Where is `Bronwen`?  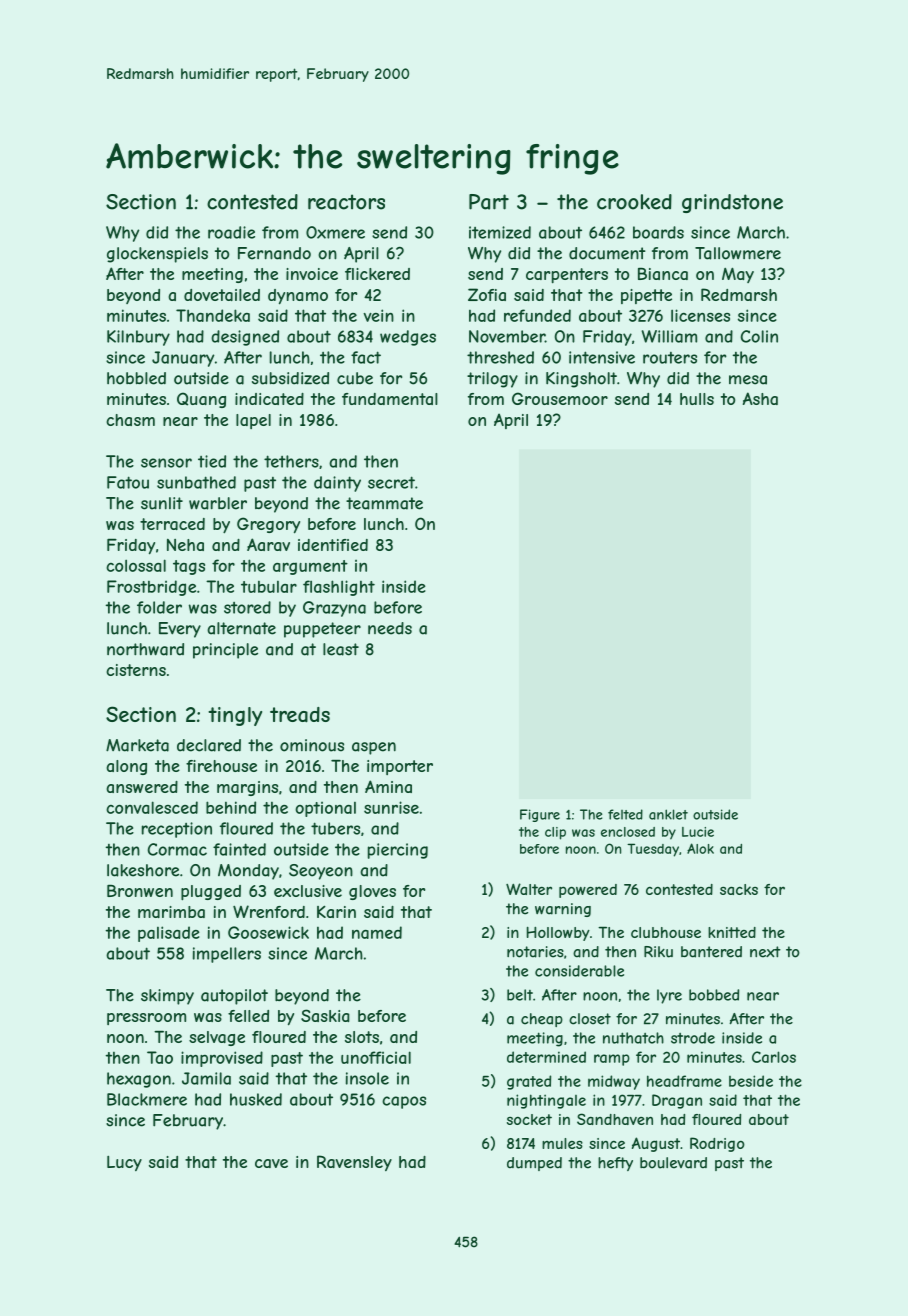 Bronwen is located at coordinates (140, 890).
